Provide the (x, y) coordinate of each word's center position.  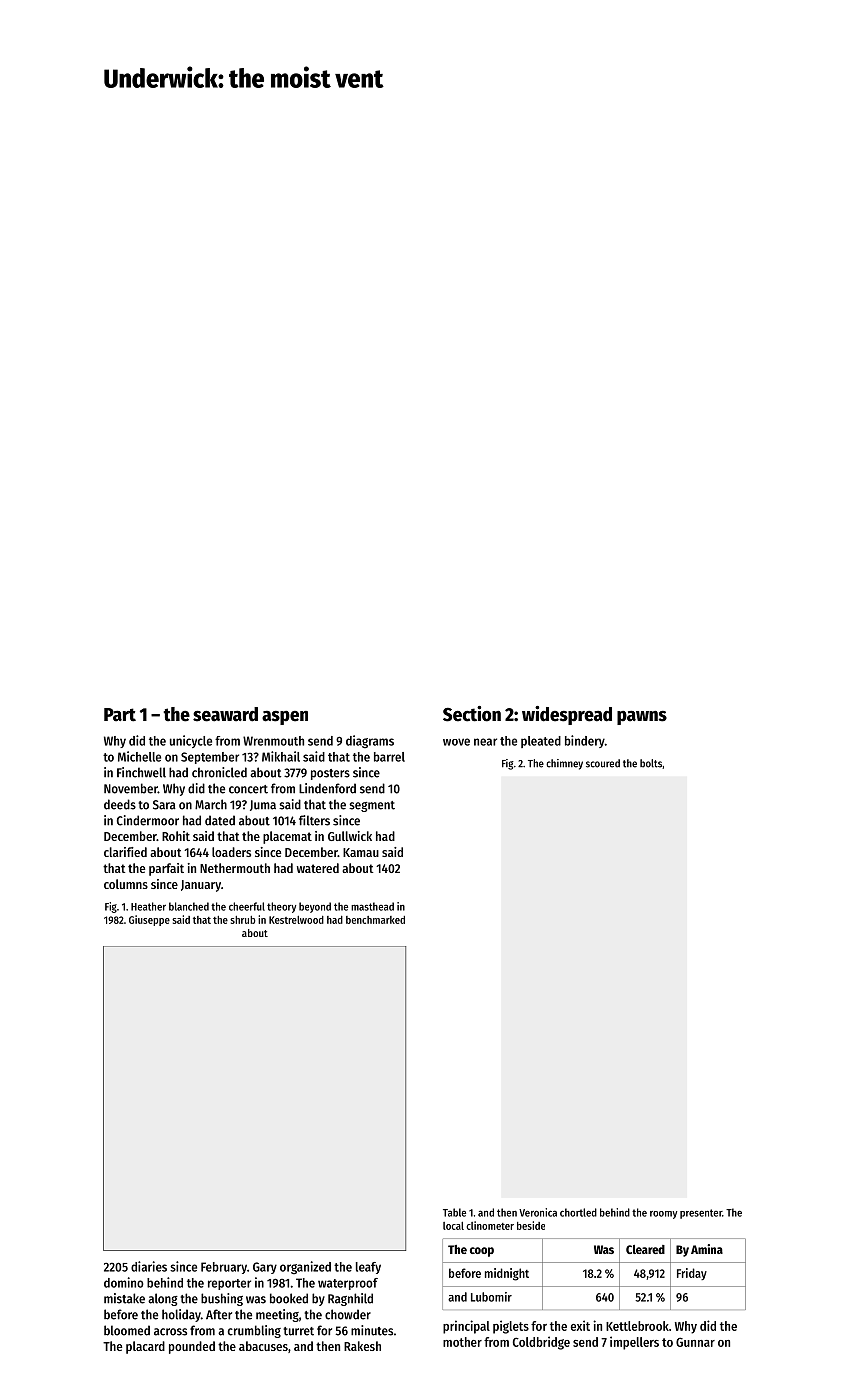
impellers (634, 1343)
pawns (642, 718)
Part (120, 715)
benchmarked (375, 920)
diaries (149, 1266)
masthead (372, 906)
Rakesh (362, 1346)
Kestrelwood (296, 920)
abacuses (263, 1346)
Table (454, 1212)
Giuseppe (149, 920)
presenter (701, 1214)
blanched (189, 906)
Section (472, 714)
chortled (578, 1212)
